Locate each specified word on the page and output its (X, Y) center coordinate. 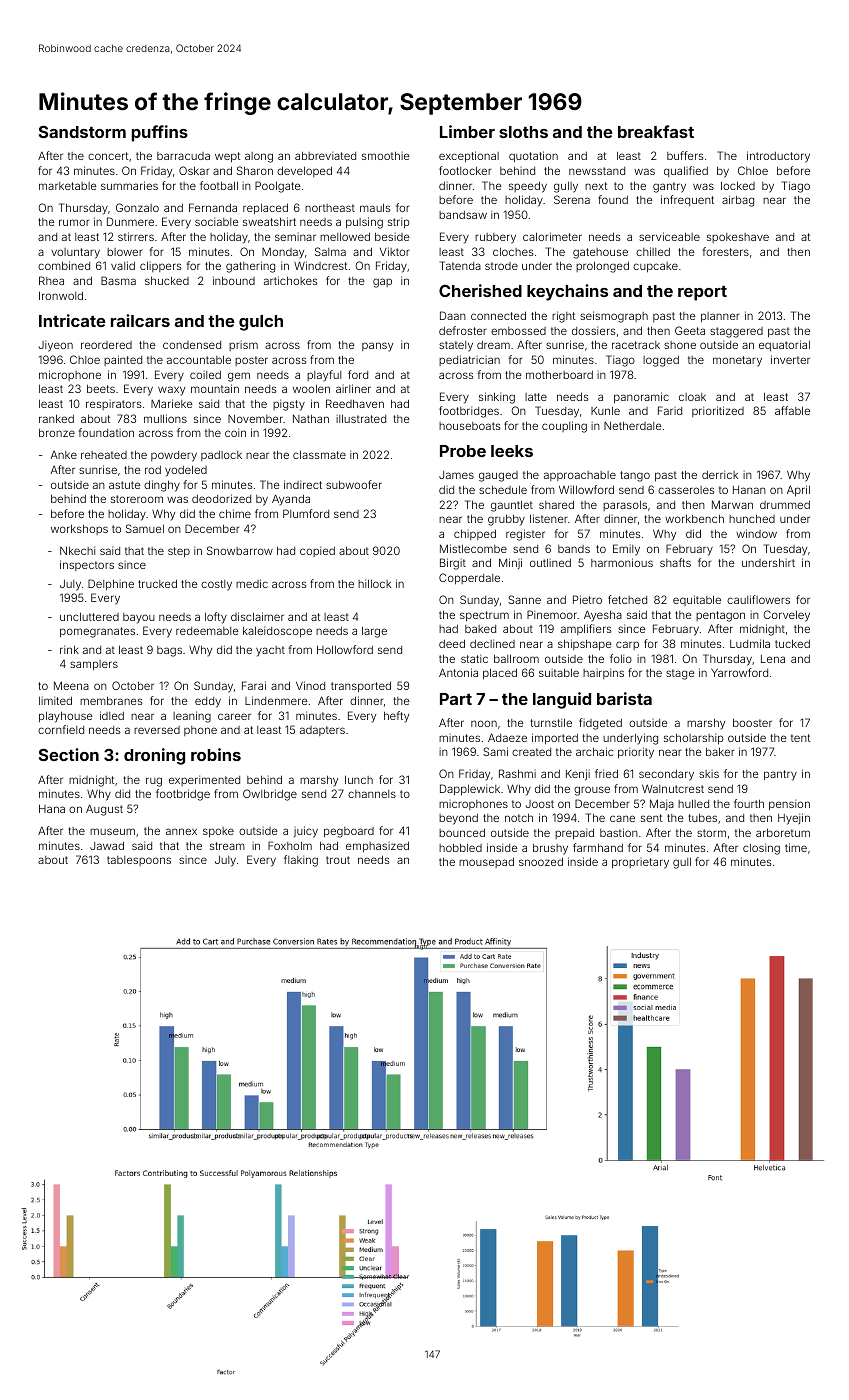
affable (792, 410)
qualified (686, 171)
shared (556, 504)
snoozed (541, 861)
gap (382, 283)
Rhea (51, 280)
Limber (467, 131)
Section (69, 754)
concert (108, 156)
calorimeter (552, 236)
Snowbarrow (240, 550)
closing (761, 849)
